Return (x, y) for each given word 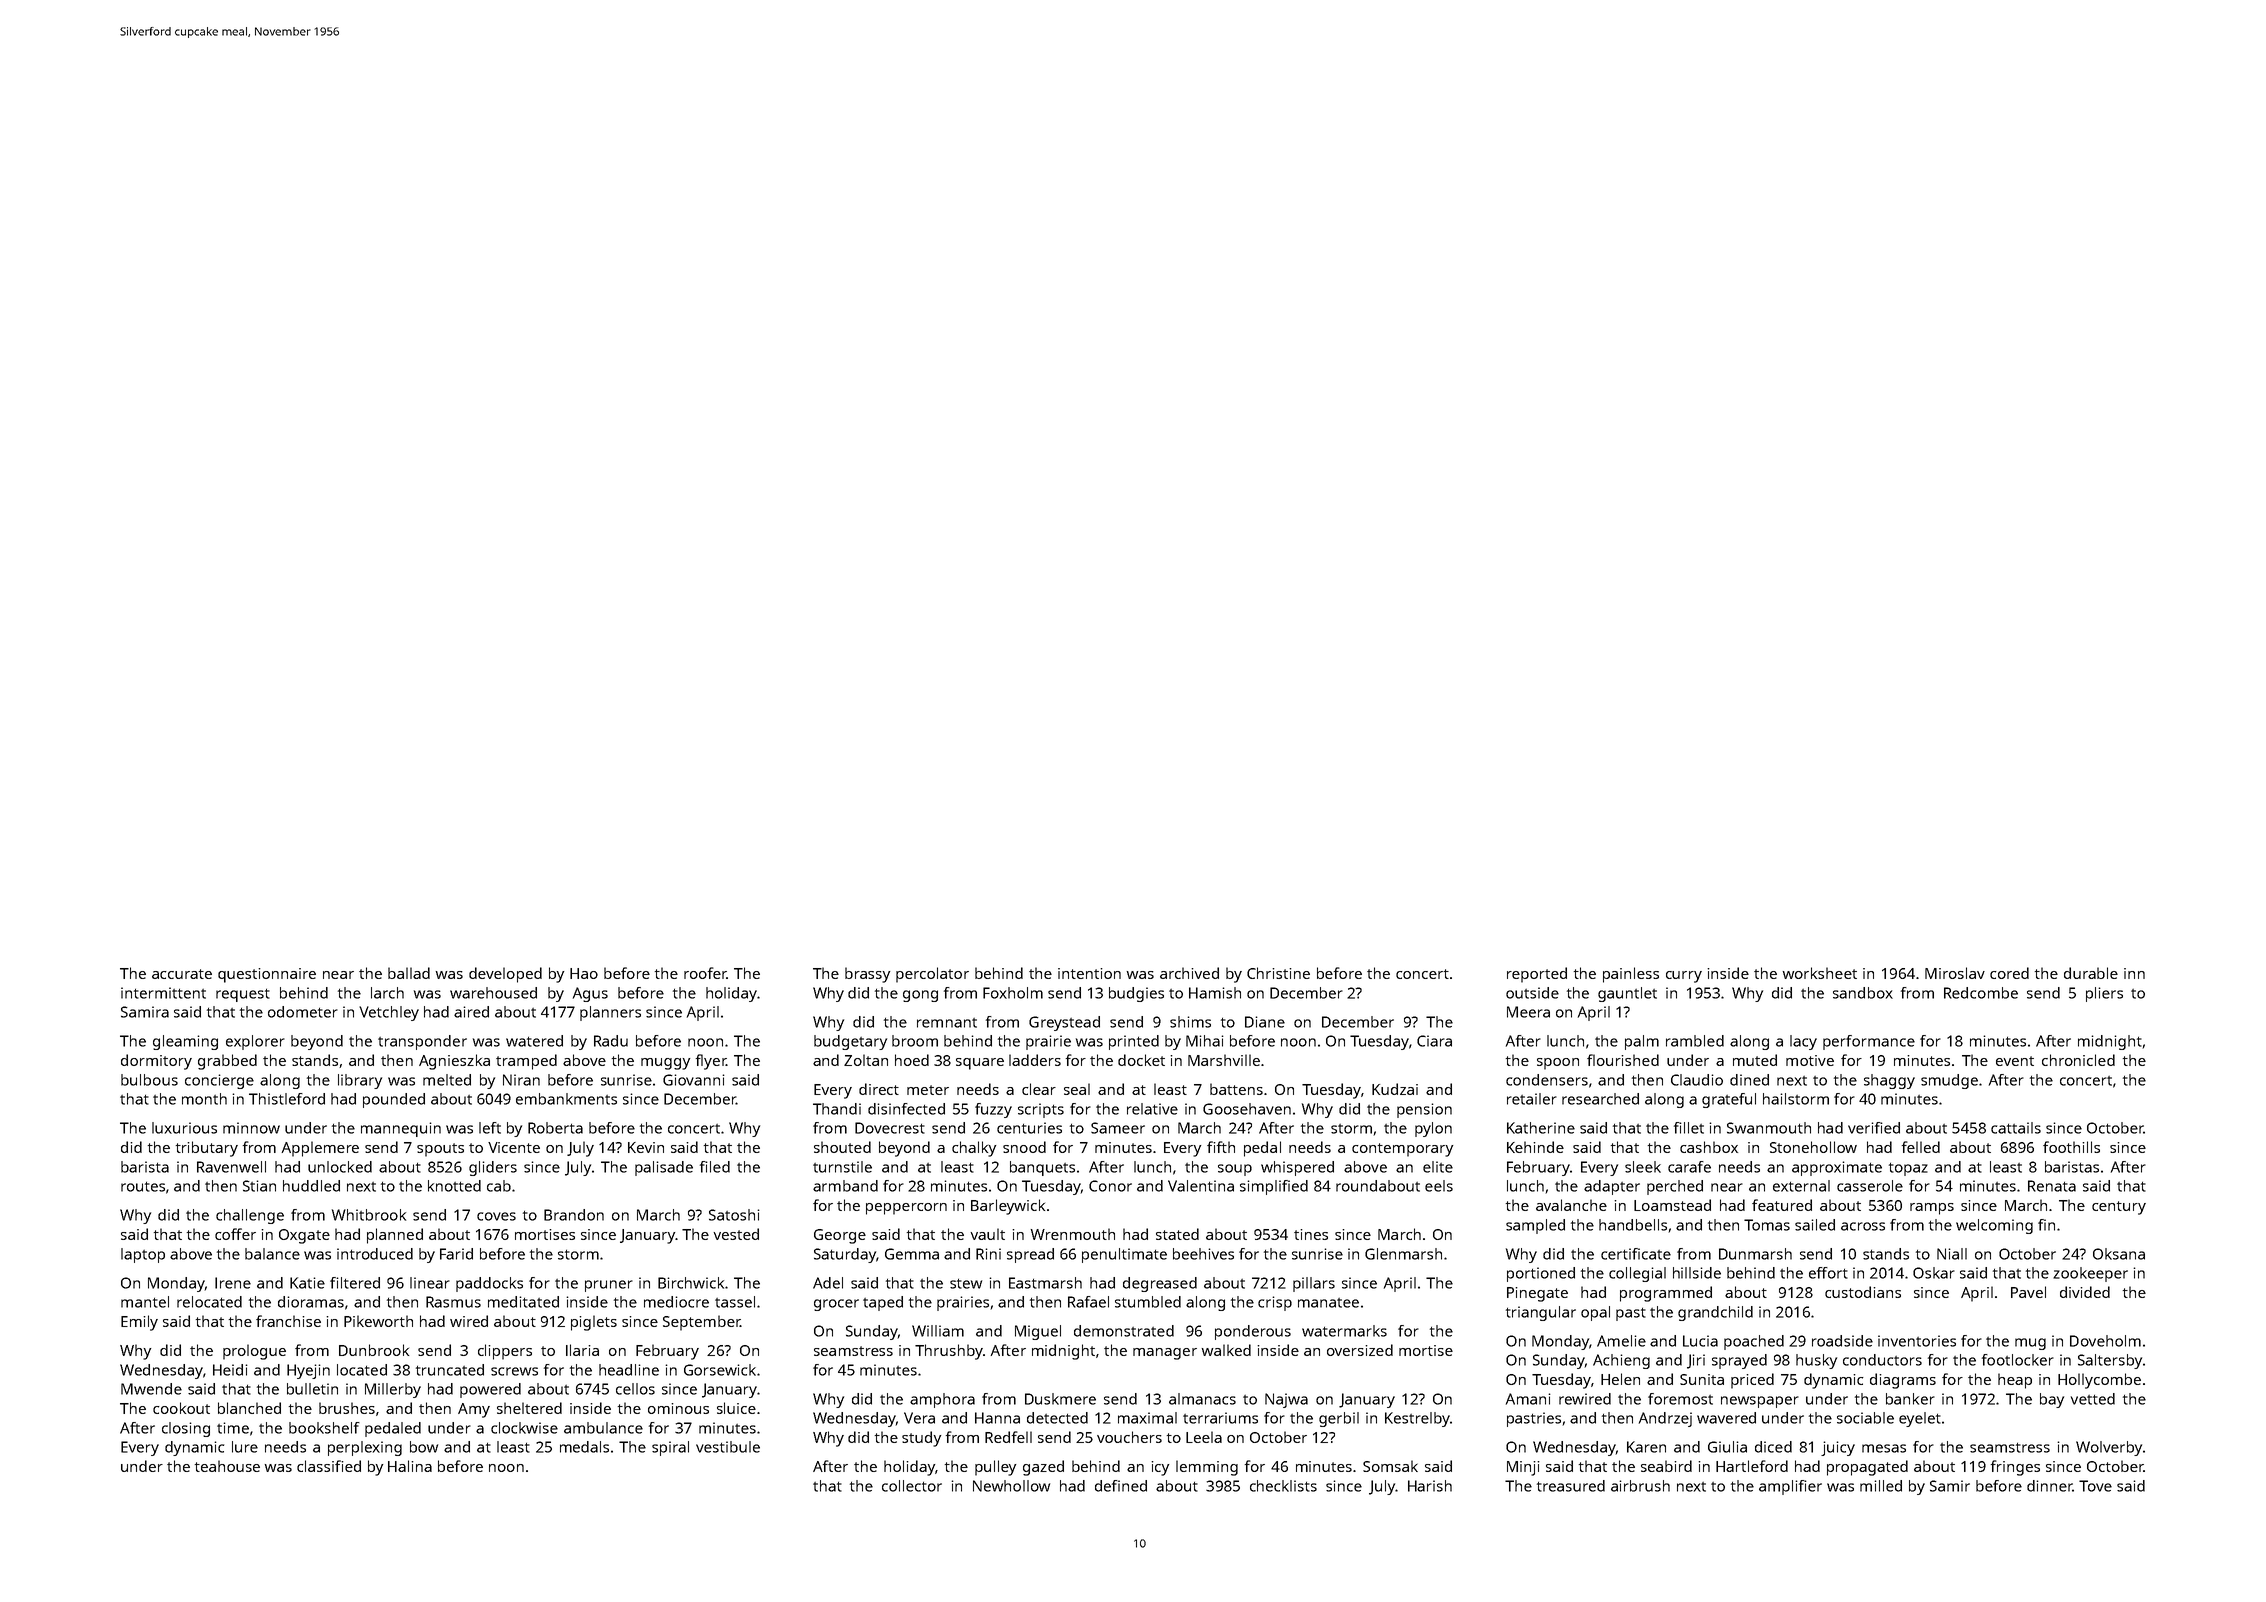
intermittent (163, 993)
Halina (410, 1466)
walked (1226, 1350)
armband (845, 1186)
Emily (139, 1323)
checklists (1283, 1486)
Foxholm (1013, 993)
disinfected (906, 1109)
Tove (2095, 1486)
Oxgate (304, 1236)
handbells (1633, 1225)
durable (2091, 973)
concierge (219, 1081)
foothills (2071, 1147)
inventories (1917, 1341)
